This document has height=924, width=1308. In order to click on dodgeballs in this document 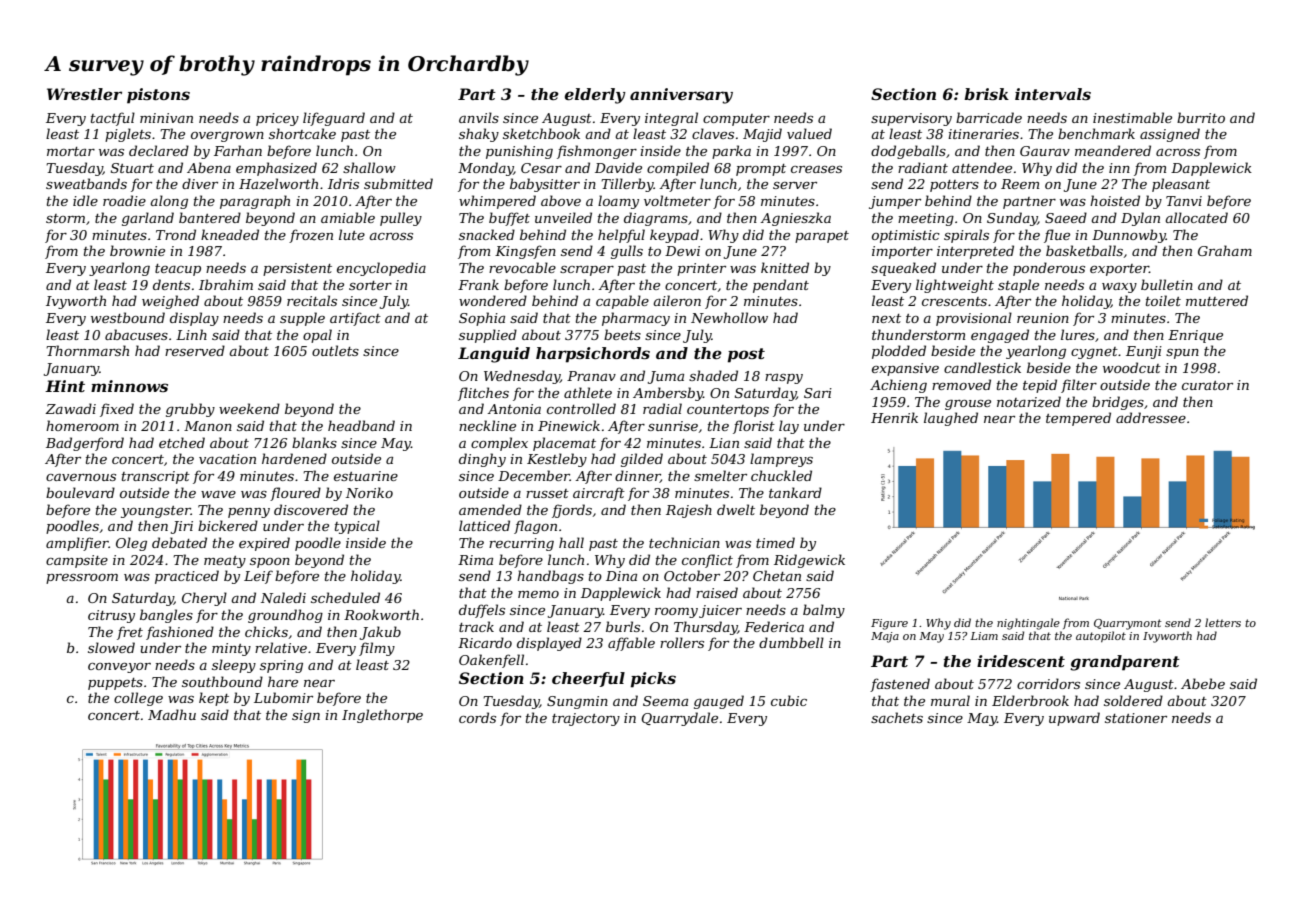, I will do `click(908, 152)`.
